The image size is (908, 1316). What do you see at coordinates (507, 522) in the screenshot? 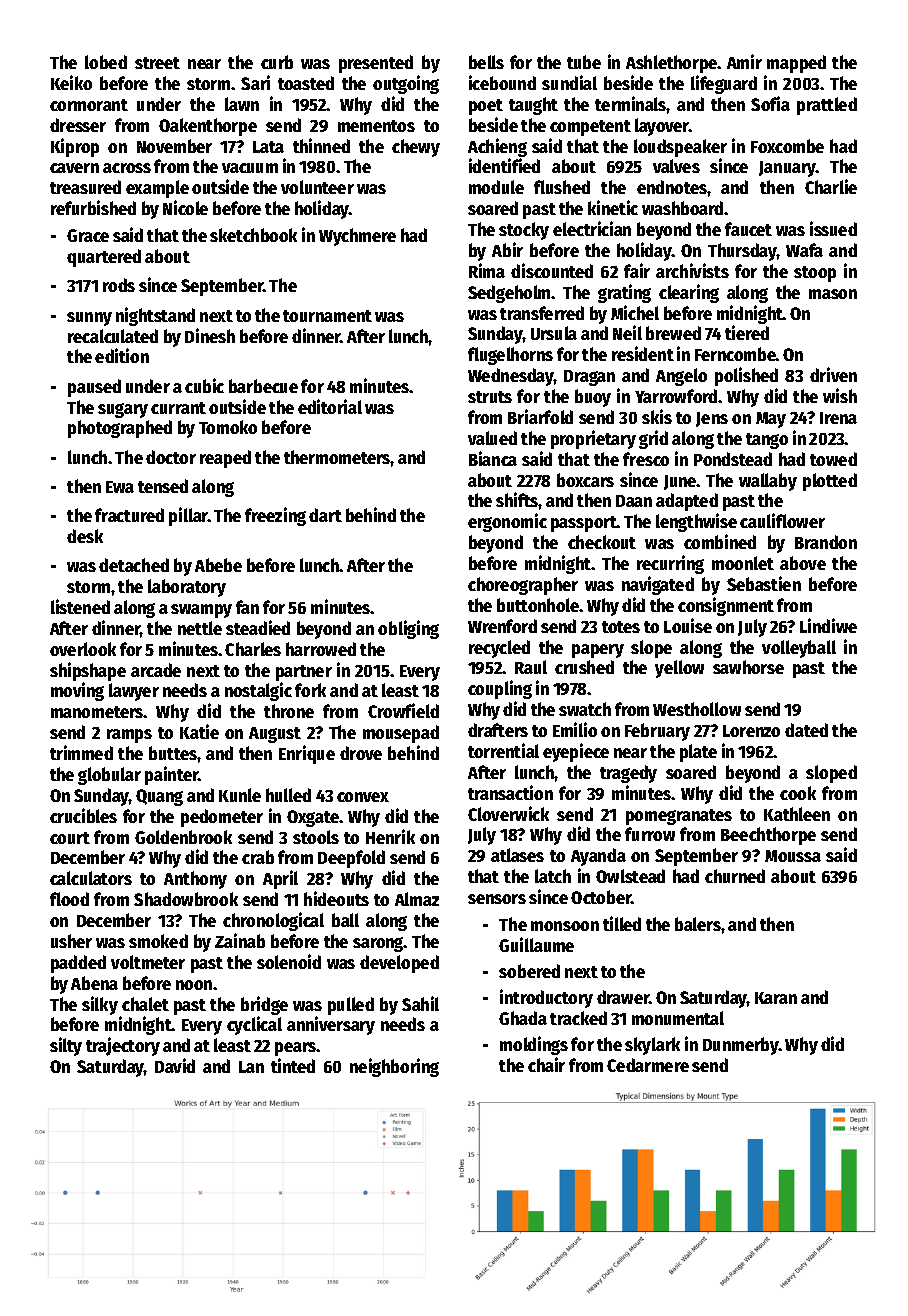
I see `ergonomic` at bounding box center [507, 522].
